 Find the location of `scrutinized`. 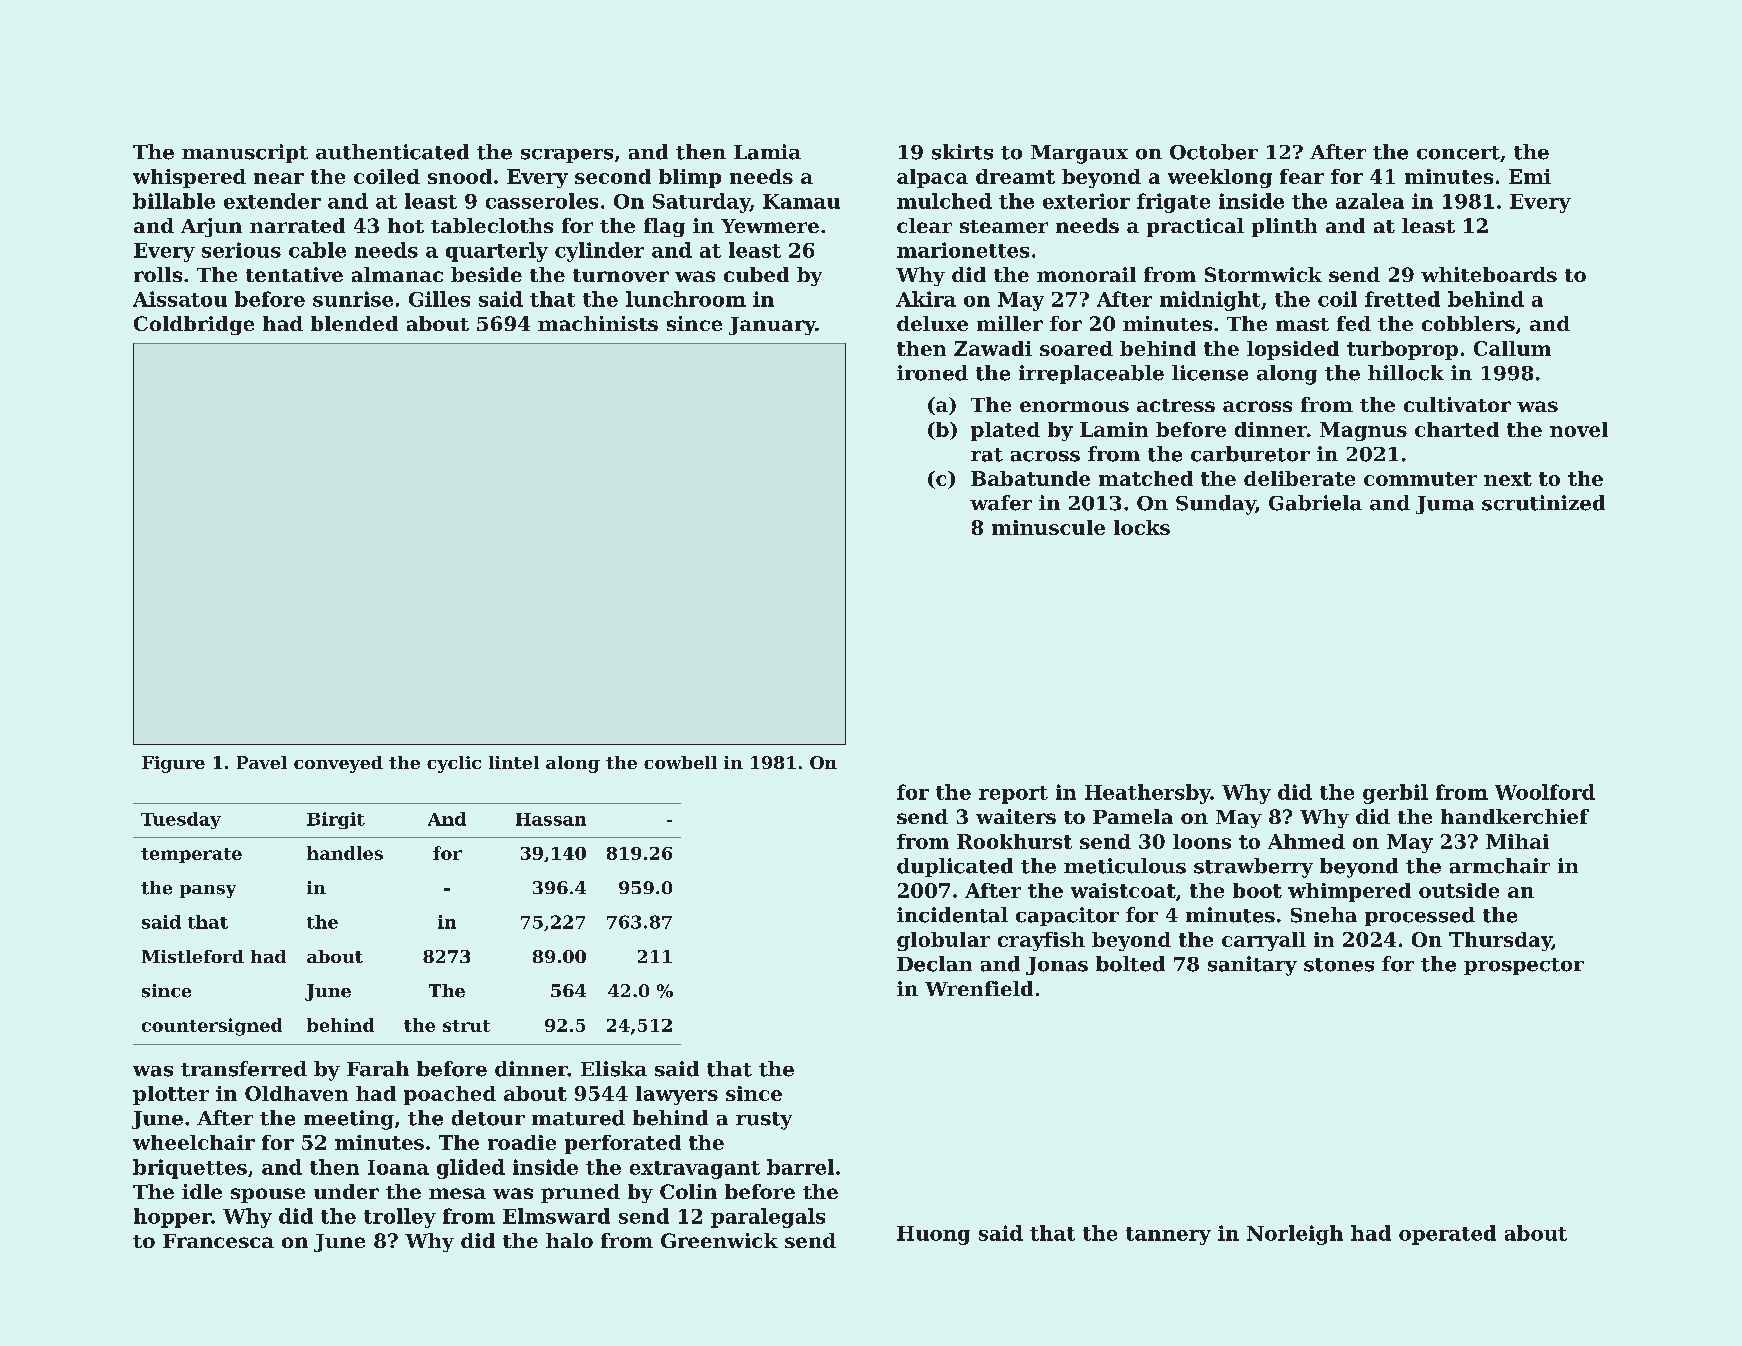

scrutinized is located at coordinates (1543, 503).
